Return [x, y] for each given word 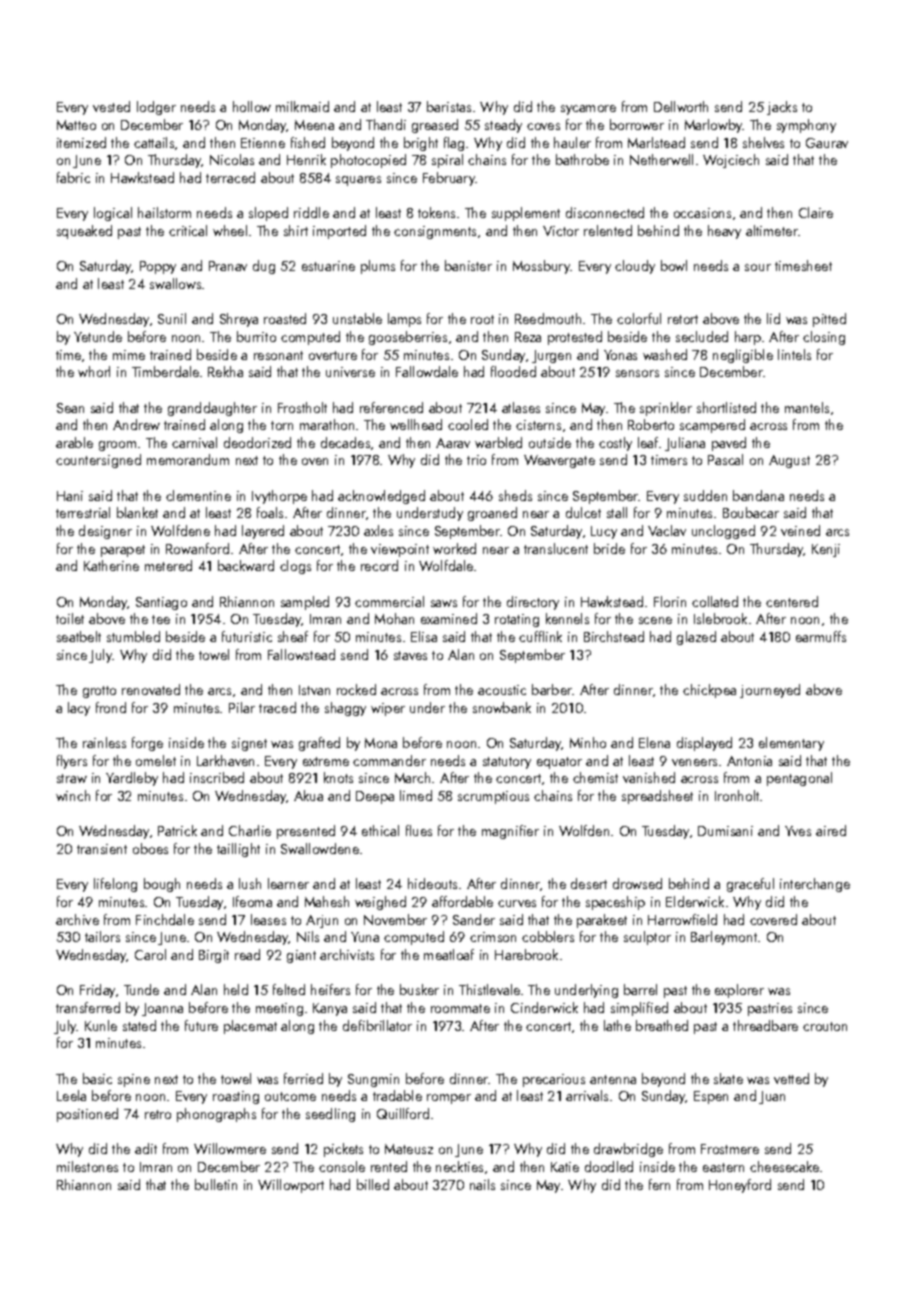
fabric [73, 177]
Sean [70, 408]
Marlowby [714, 126]
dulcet [583, 512]
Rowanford [197, 548]
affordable [462, 901]
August [789, 461]
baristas [449, 106]
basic [97, 1078]
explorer [739, 991]
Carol [150, 954]
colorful [639, 318]
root [482, 319]
